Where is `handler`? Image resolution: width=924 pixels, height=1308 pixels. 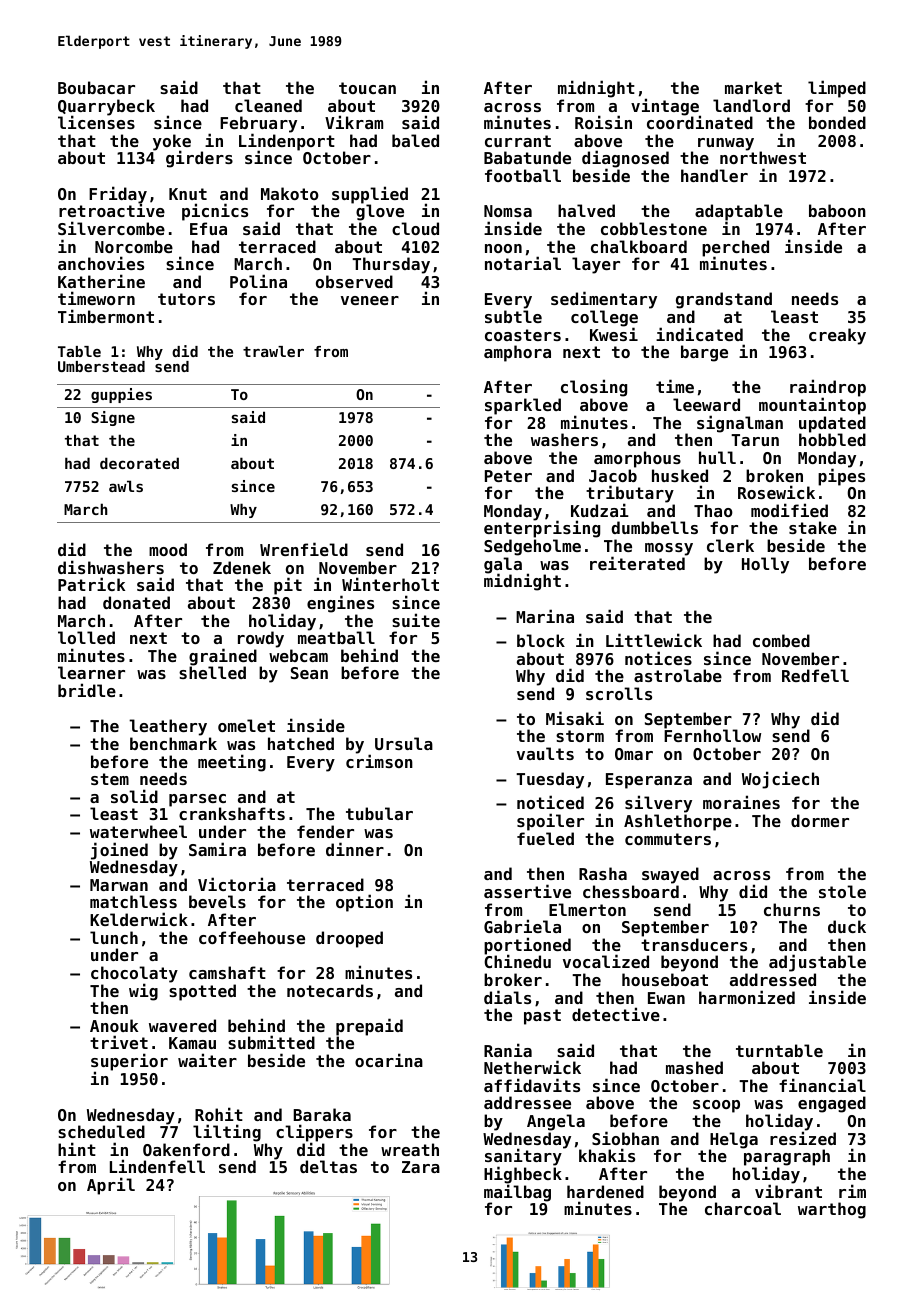
handler is located at coordinates (714, 175).
